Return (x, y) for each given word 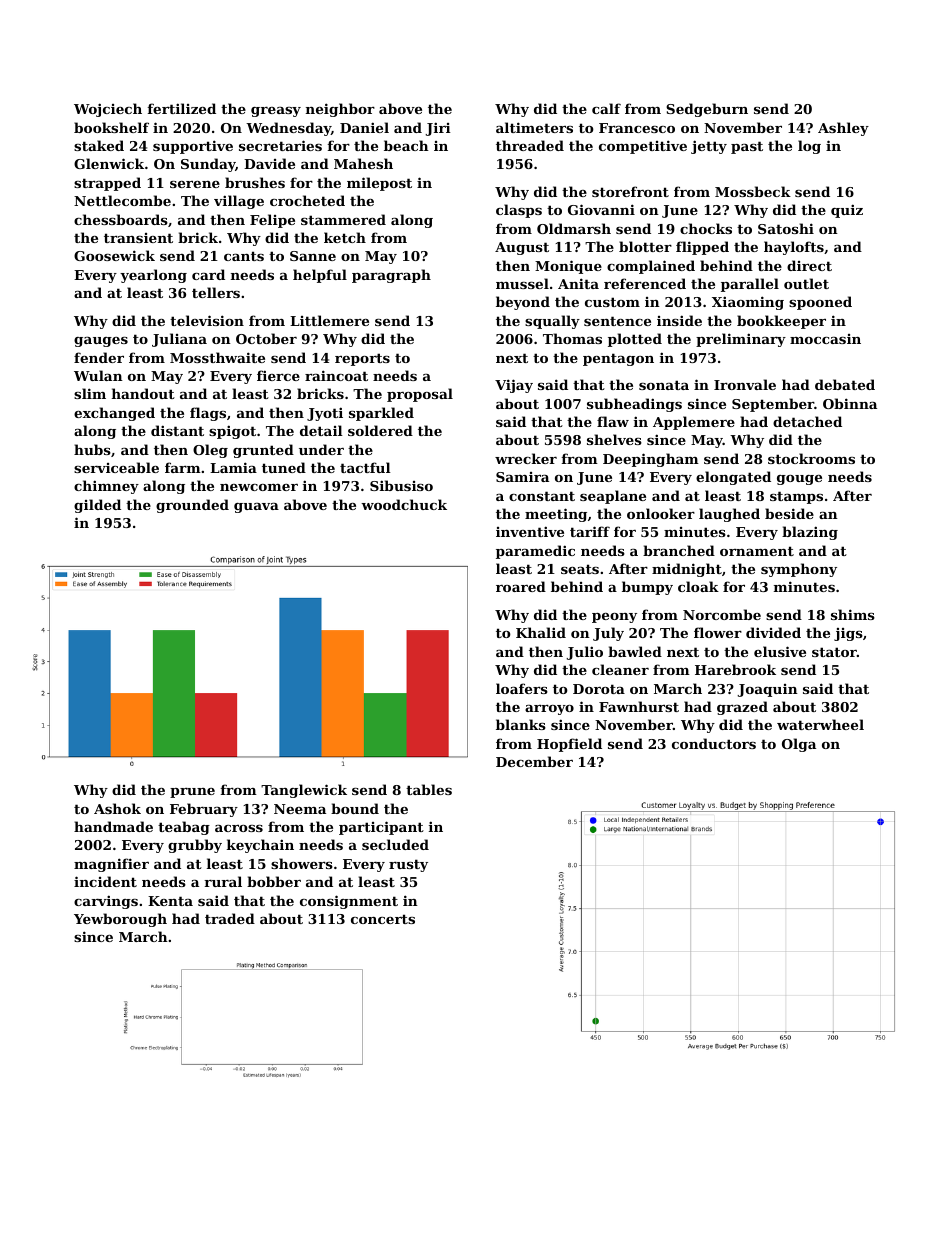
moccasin (825, 339)
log (809, 147)
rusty (408, 865)
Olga (799, 745)
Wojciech (108, 110)
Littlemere (329, 320)
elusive (780, 651)
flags (208, 414)
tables (429, 789)
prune (192, 793)
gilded (97, 506)
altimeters (534, 127)
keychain (260, 846)
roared (521, 586)
